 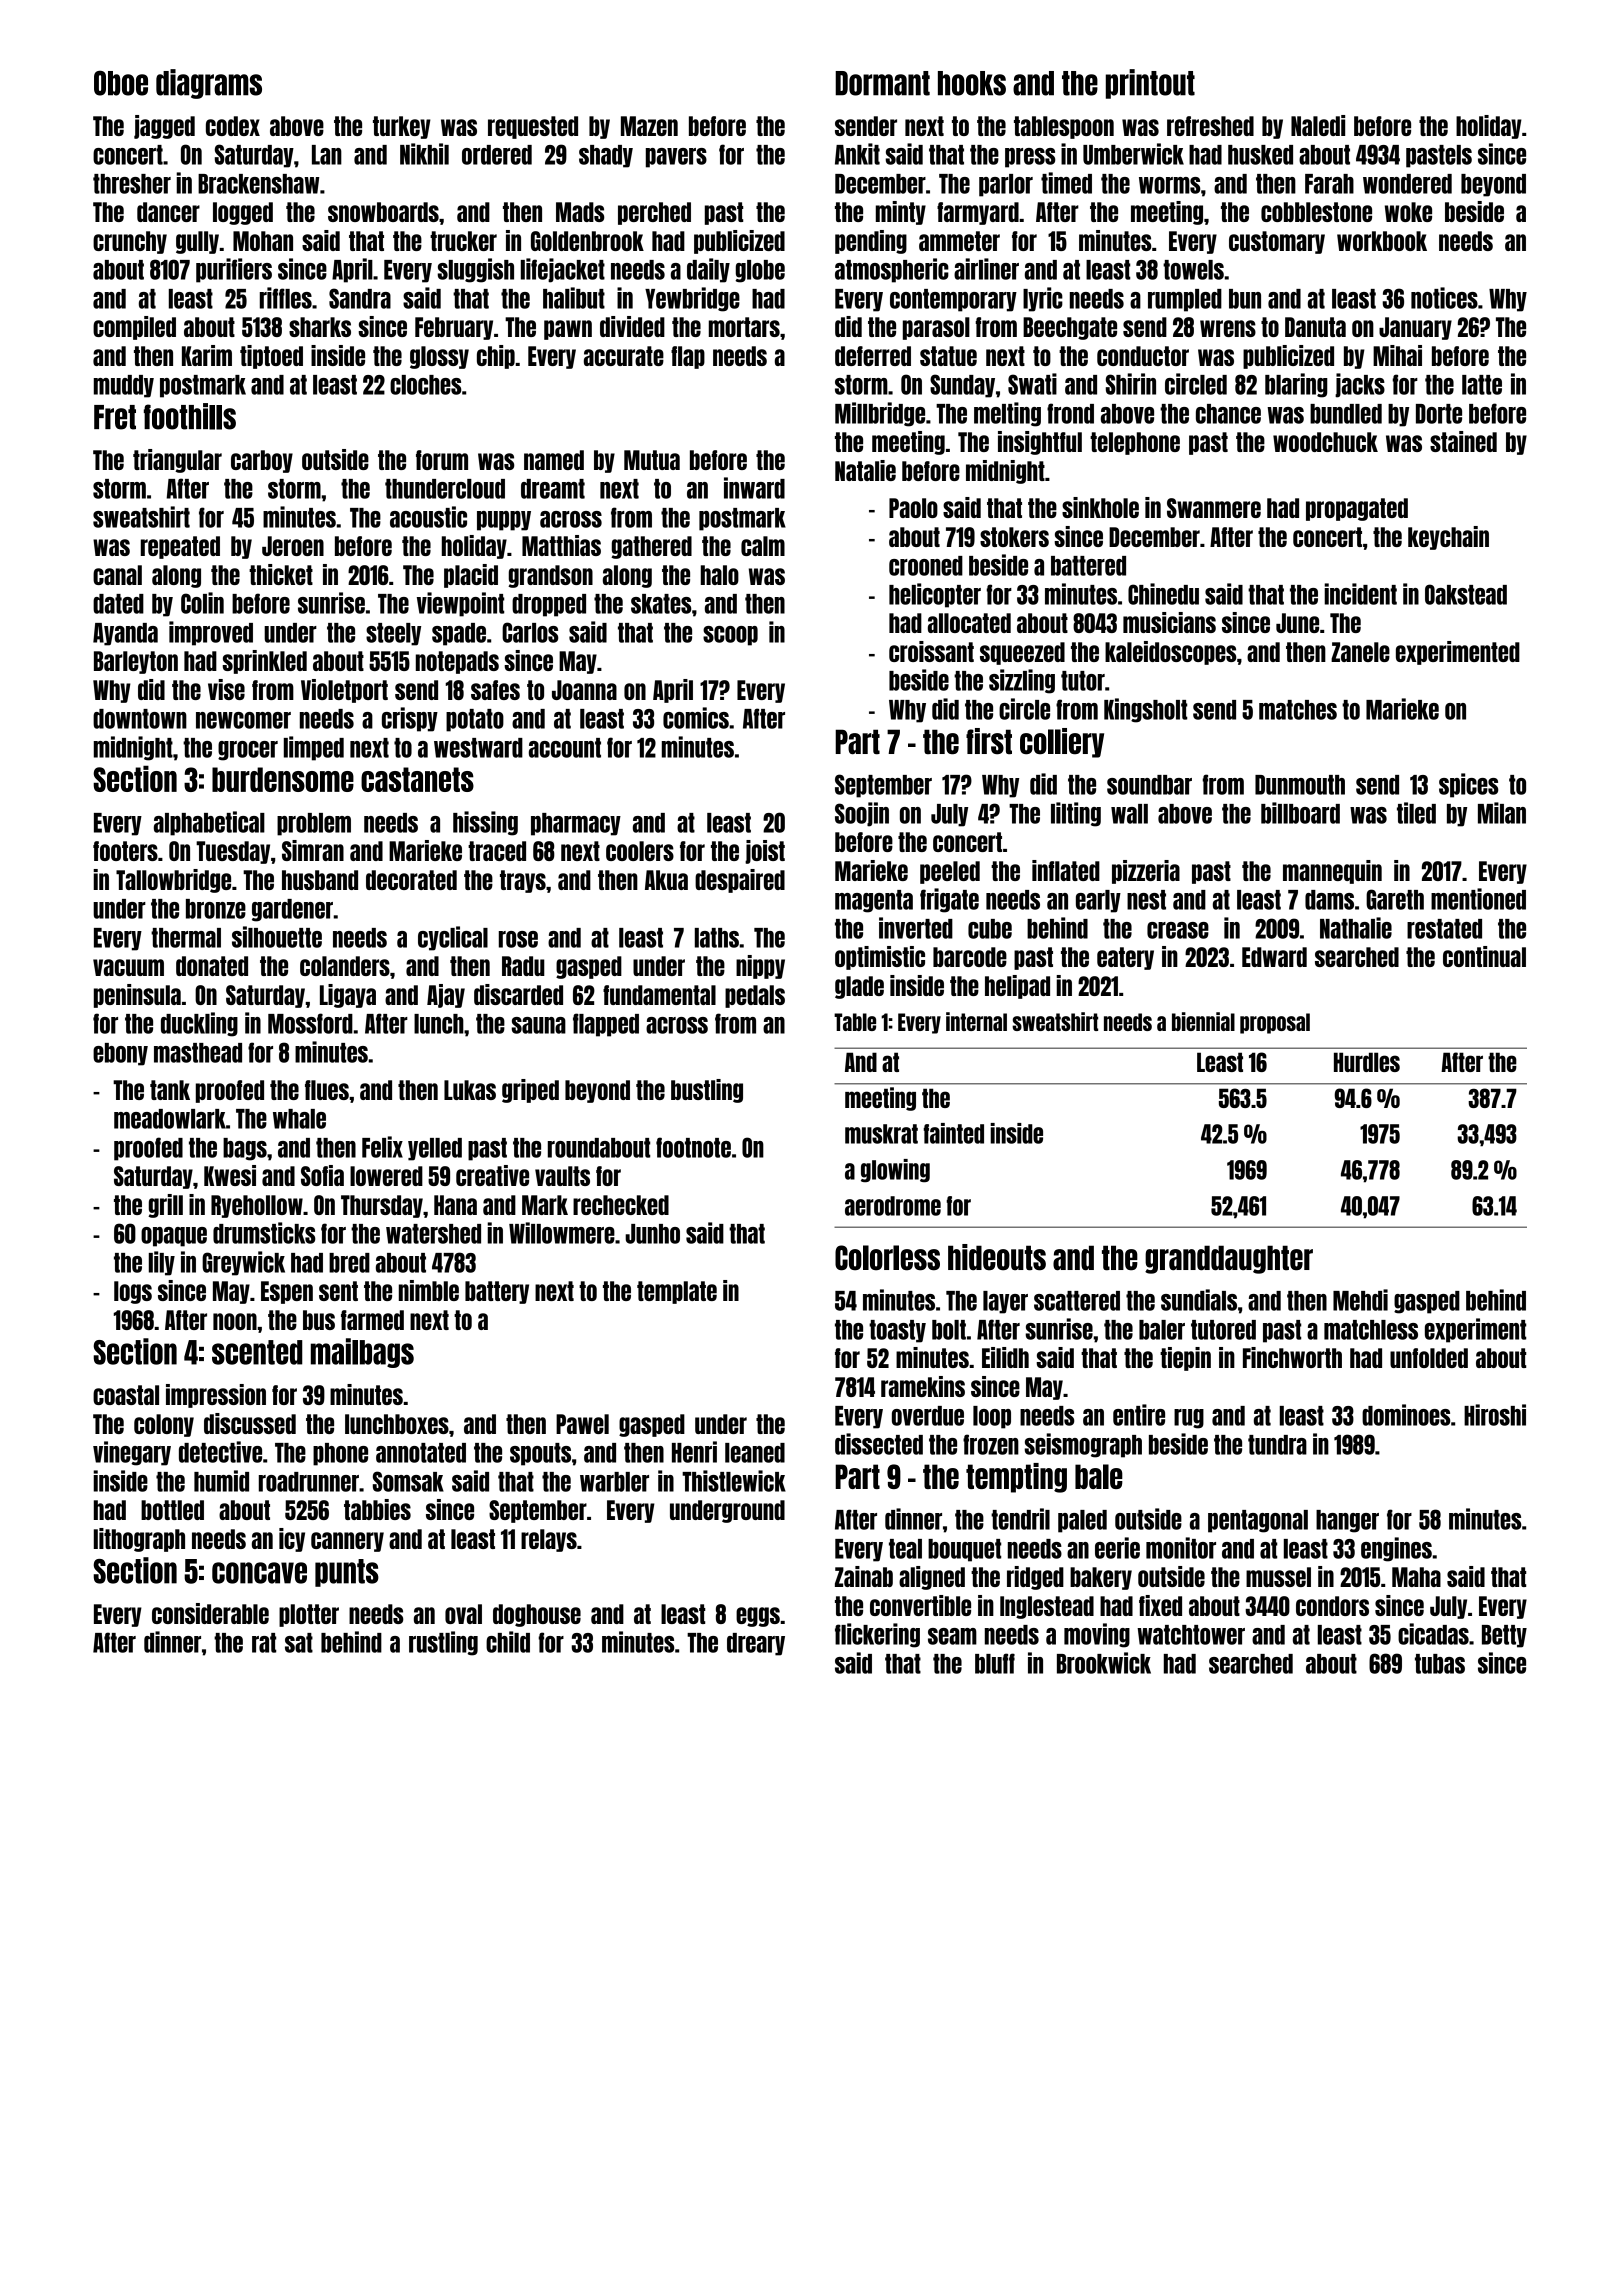 What do you see at coordinates (763, 546) in the screenshot?
I see `calm` at bounding box center [763, 546].
